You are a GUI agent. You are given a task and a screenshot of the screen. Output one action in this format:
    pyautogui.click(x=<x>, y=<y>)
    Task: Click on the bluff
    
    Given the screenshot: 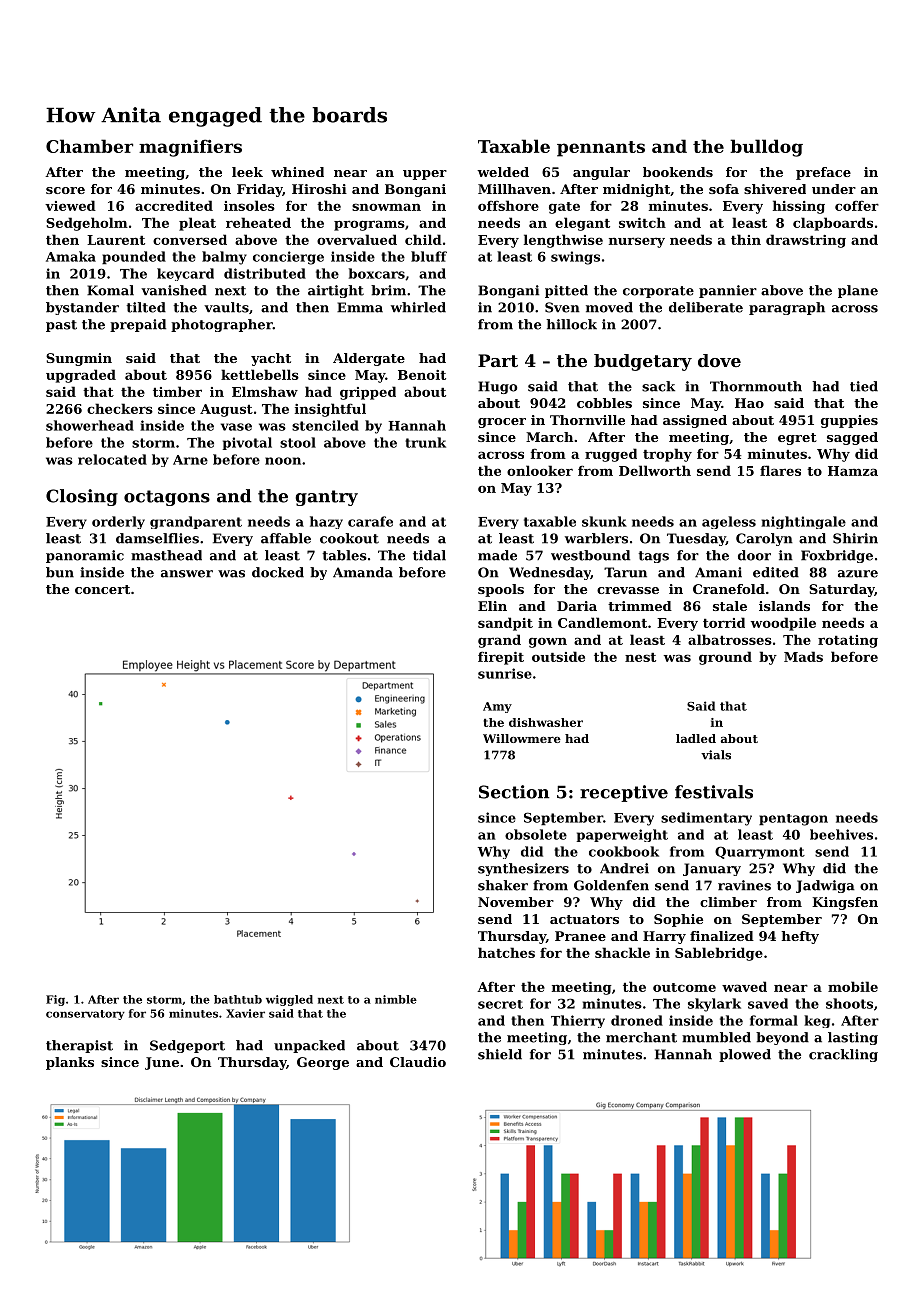 What is the action you would take?
    pyautogui.click(x=429, y=256)
